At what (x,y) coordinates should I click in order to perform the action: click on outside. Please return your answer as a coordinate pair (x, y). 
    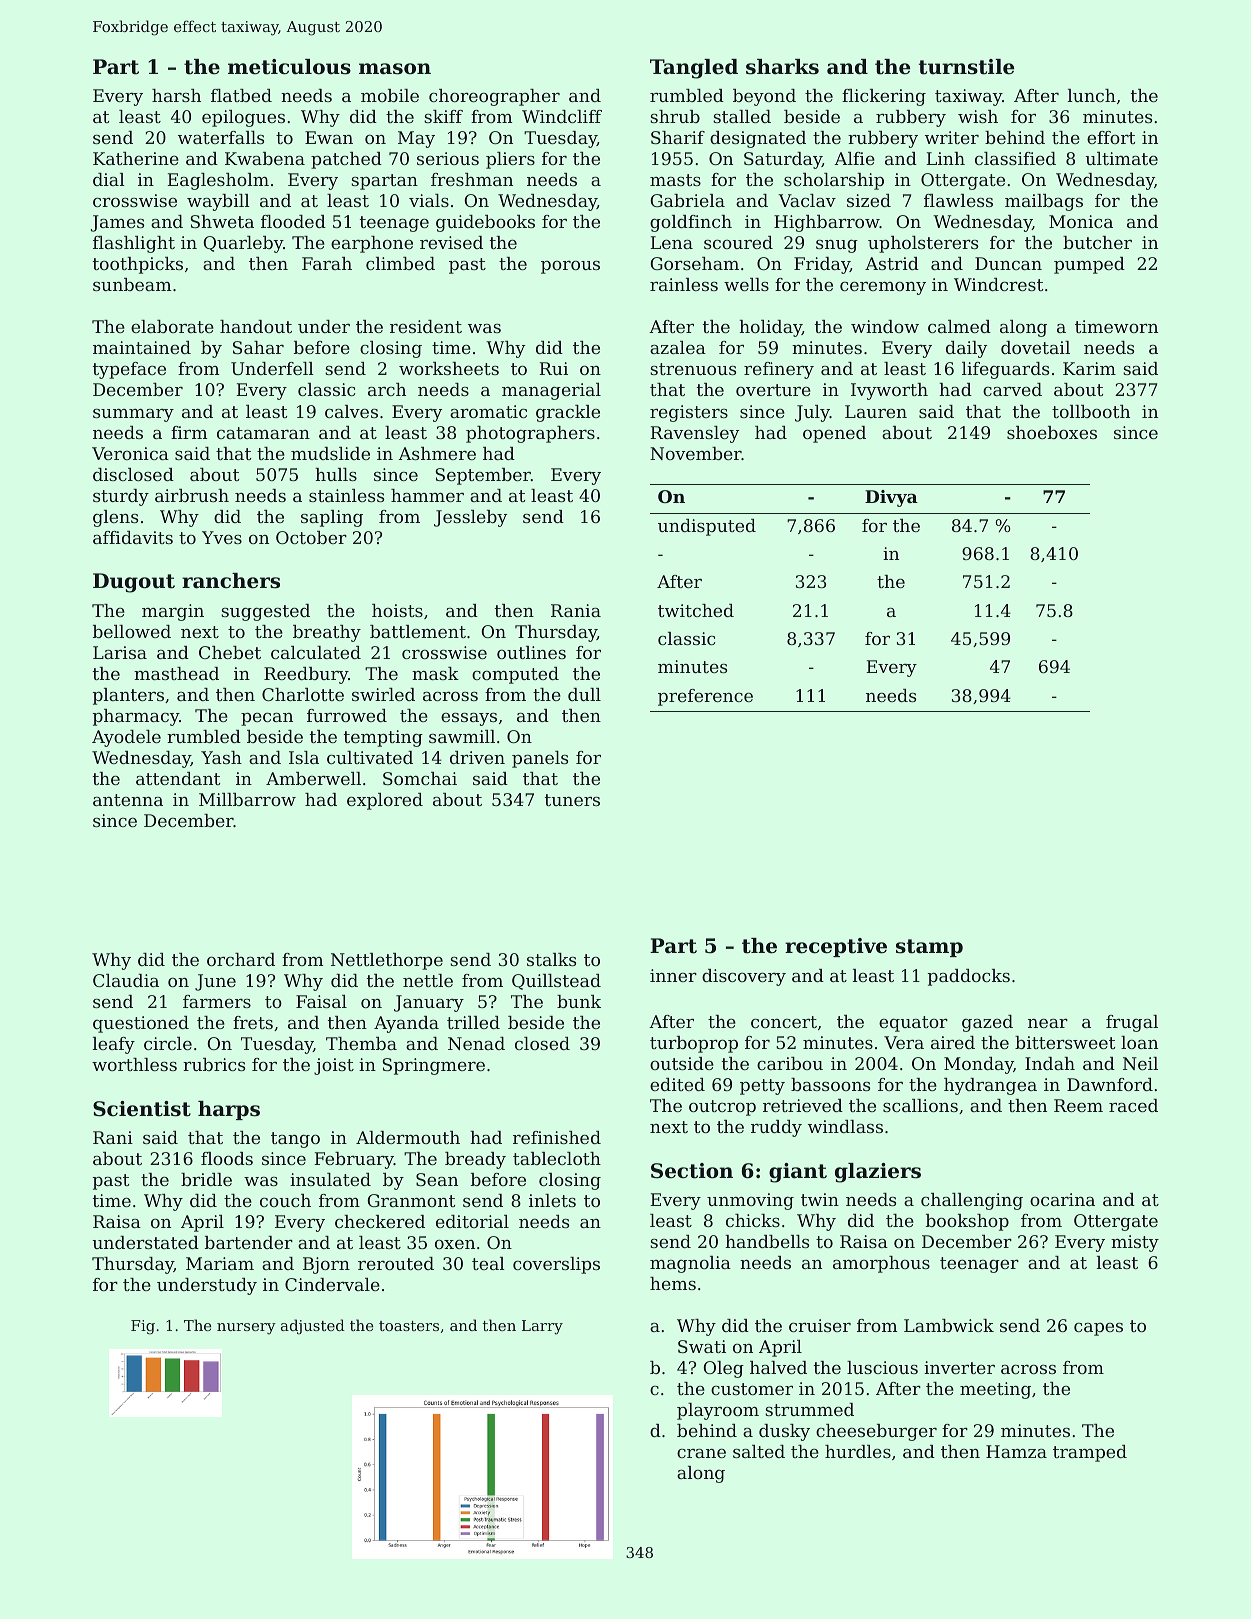
    Looking at the image, I should click on (682, 1063).
